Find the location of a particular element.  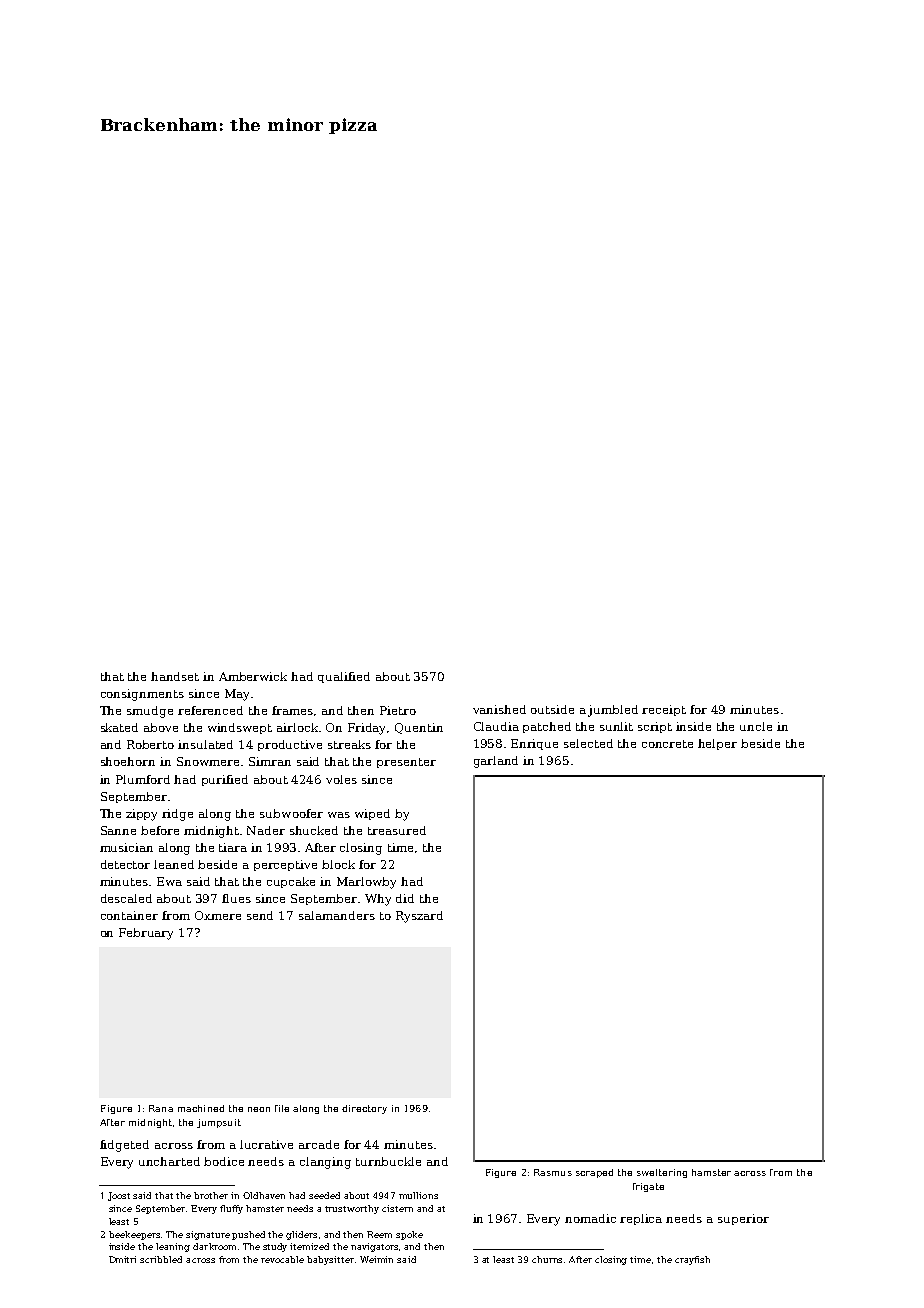

frigate is located at coordinates (648, 1187).
